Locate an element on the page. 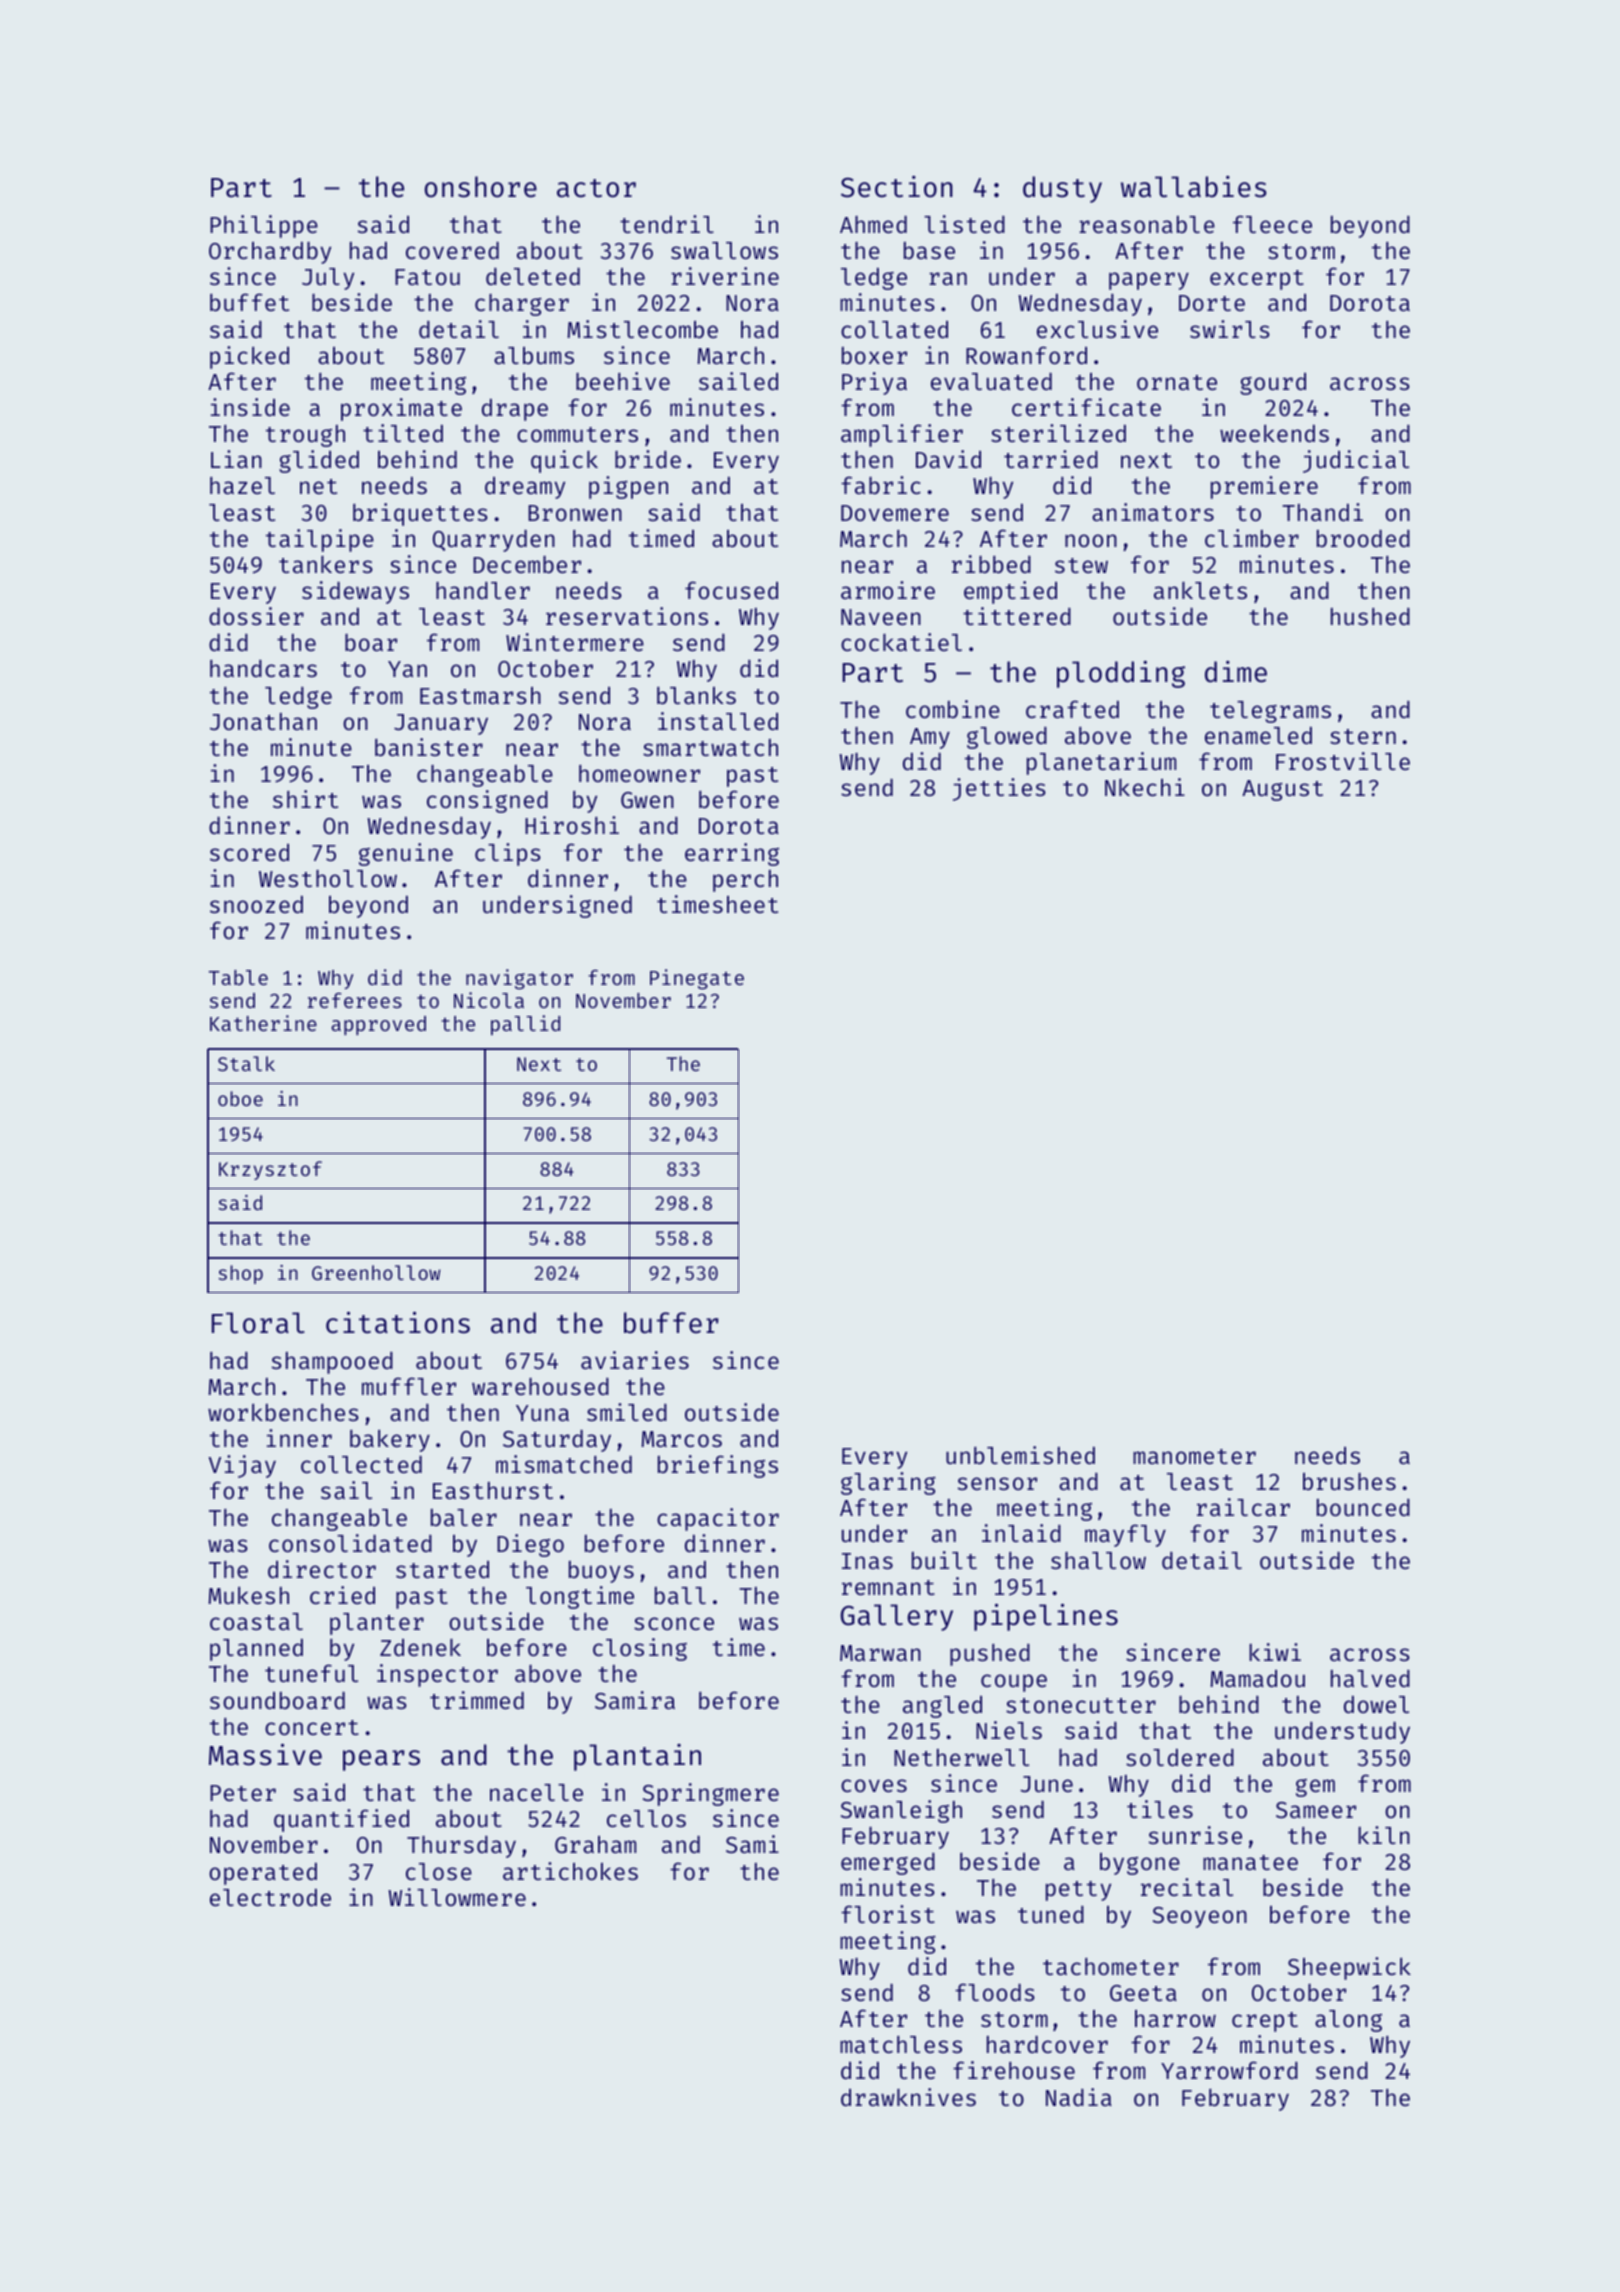 The width and height of the page is (1620, 2292). wallabies is located at coordinates (1194, 187).
